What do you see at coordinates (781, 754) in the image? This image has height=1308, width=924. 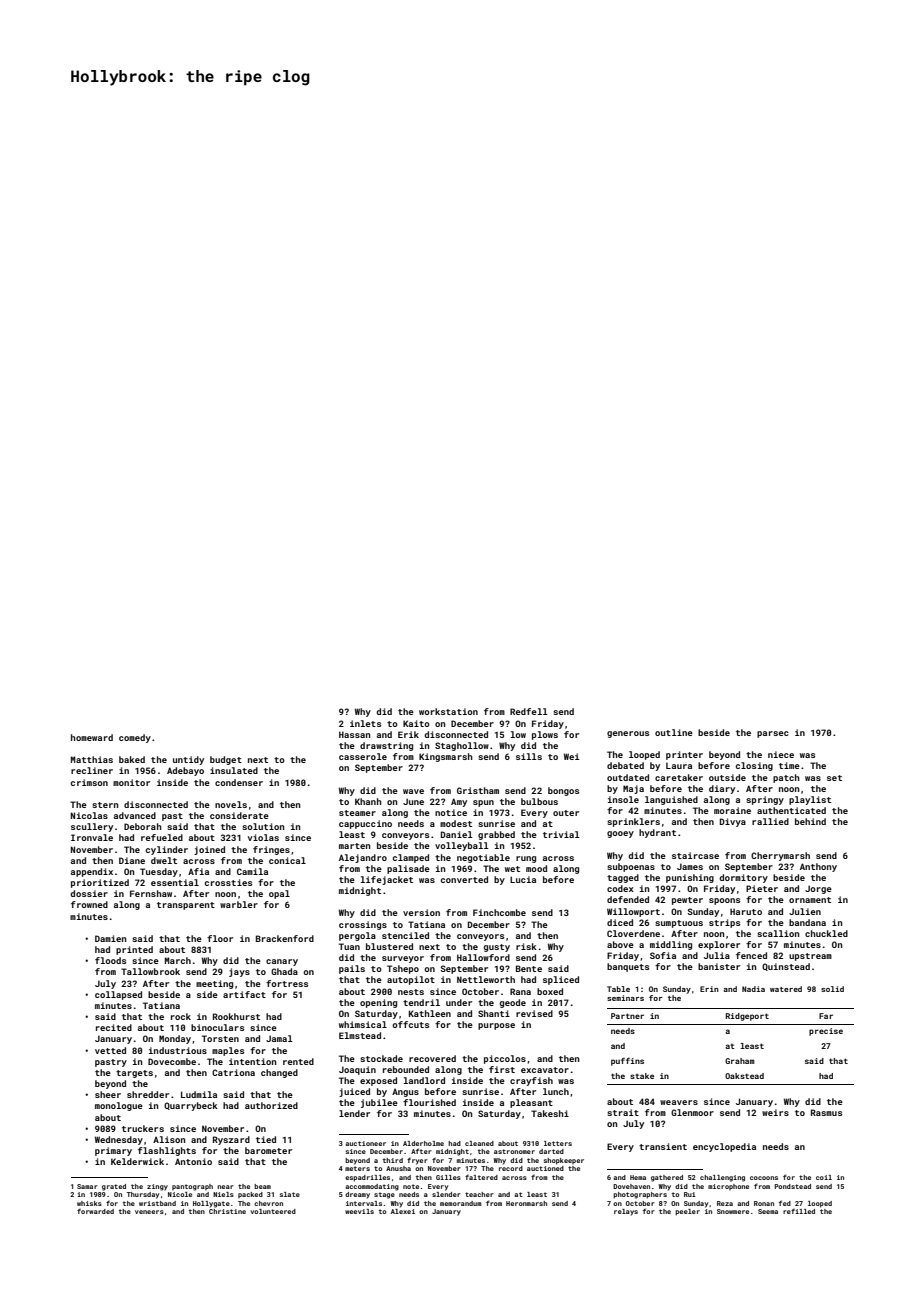 I see `niece` at bounding box center [781, 754].
